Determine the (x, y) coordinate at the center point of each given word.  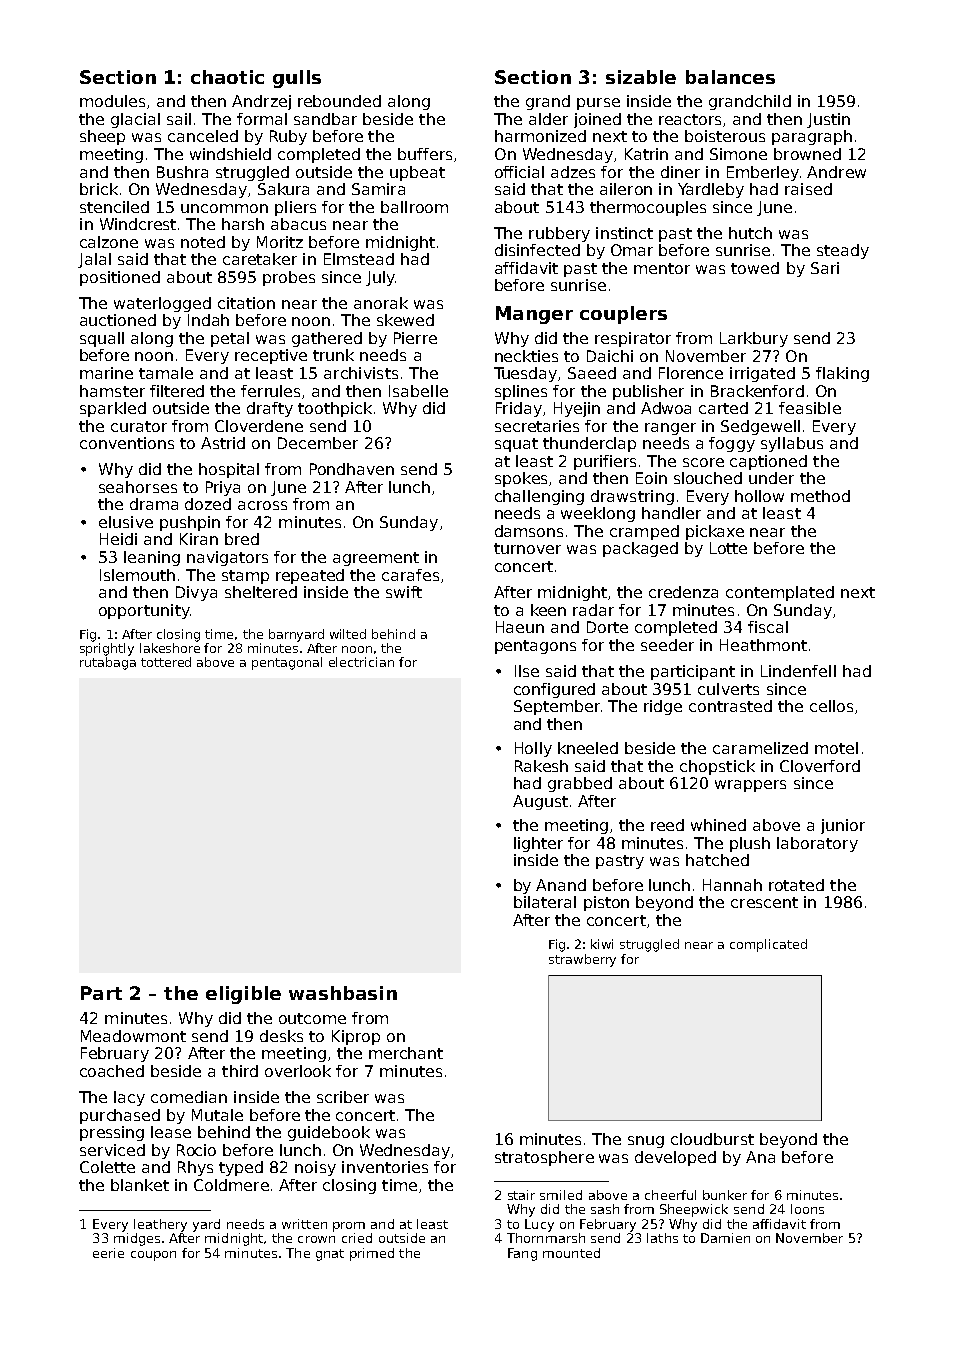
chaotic (227, 77)
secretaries (537, 426)
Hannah (732, 885)
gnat (330, 1255)
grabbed (580, 784)
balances (730, 77)
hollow (759, 496)
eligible (243, 995)
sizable (641, 77)
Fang (522, 1254)
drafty (270, 409)
